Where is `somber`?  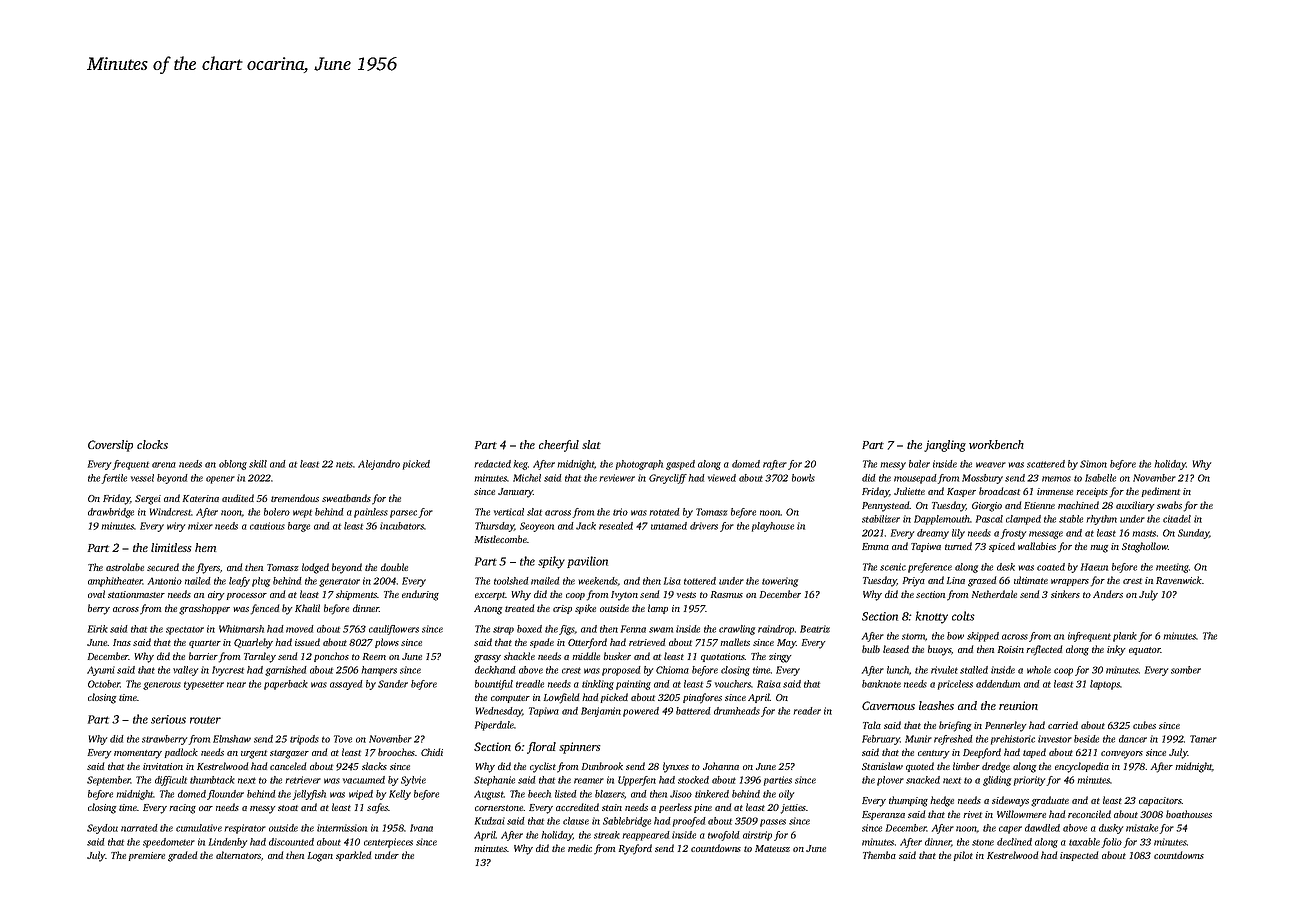 somber is located at coordinates (1186, 670).
